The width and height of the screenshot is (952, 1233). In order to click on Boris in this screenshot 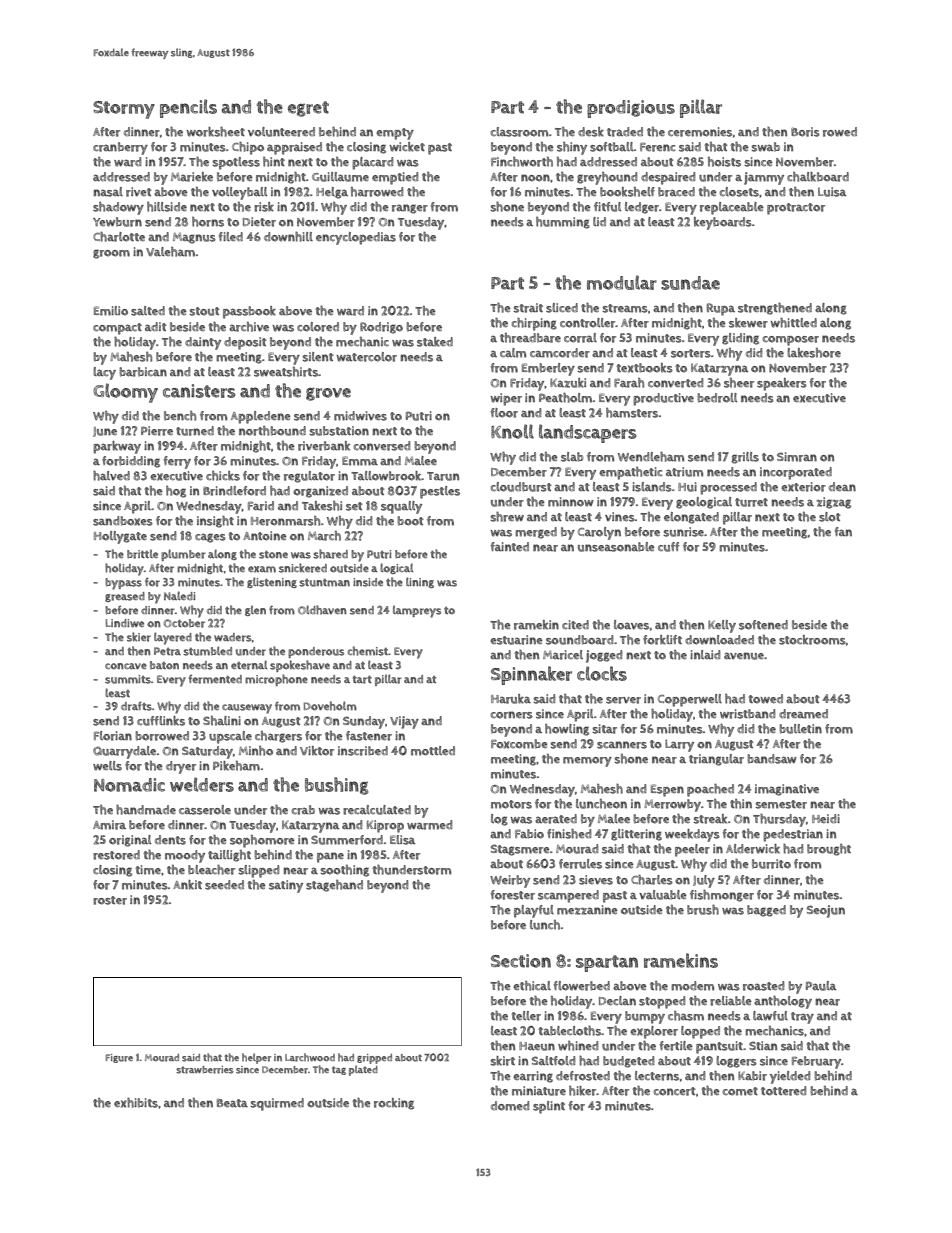, I will do `click(805, 132)`.
